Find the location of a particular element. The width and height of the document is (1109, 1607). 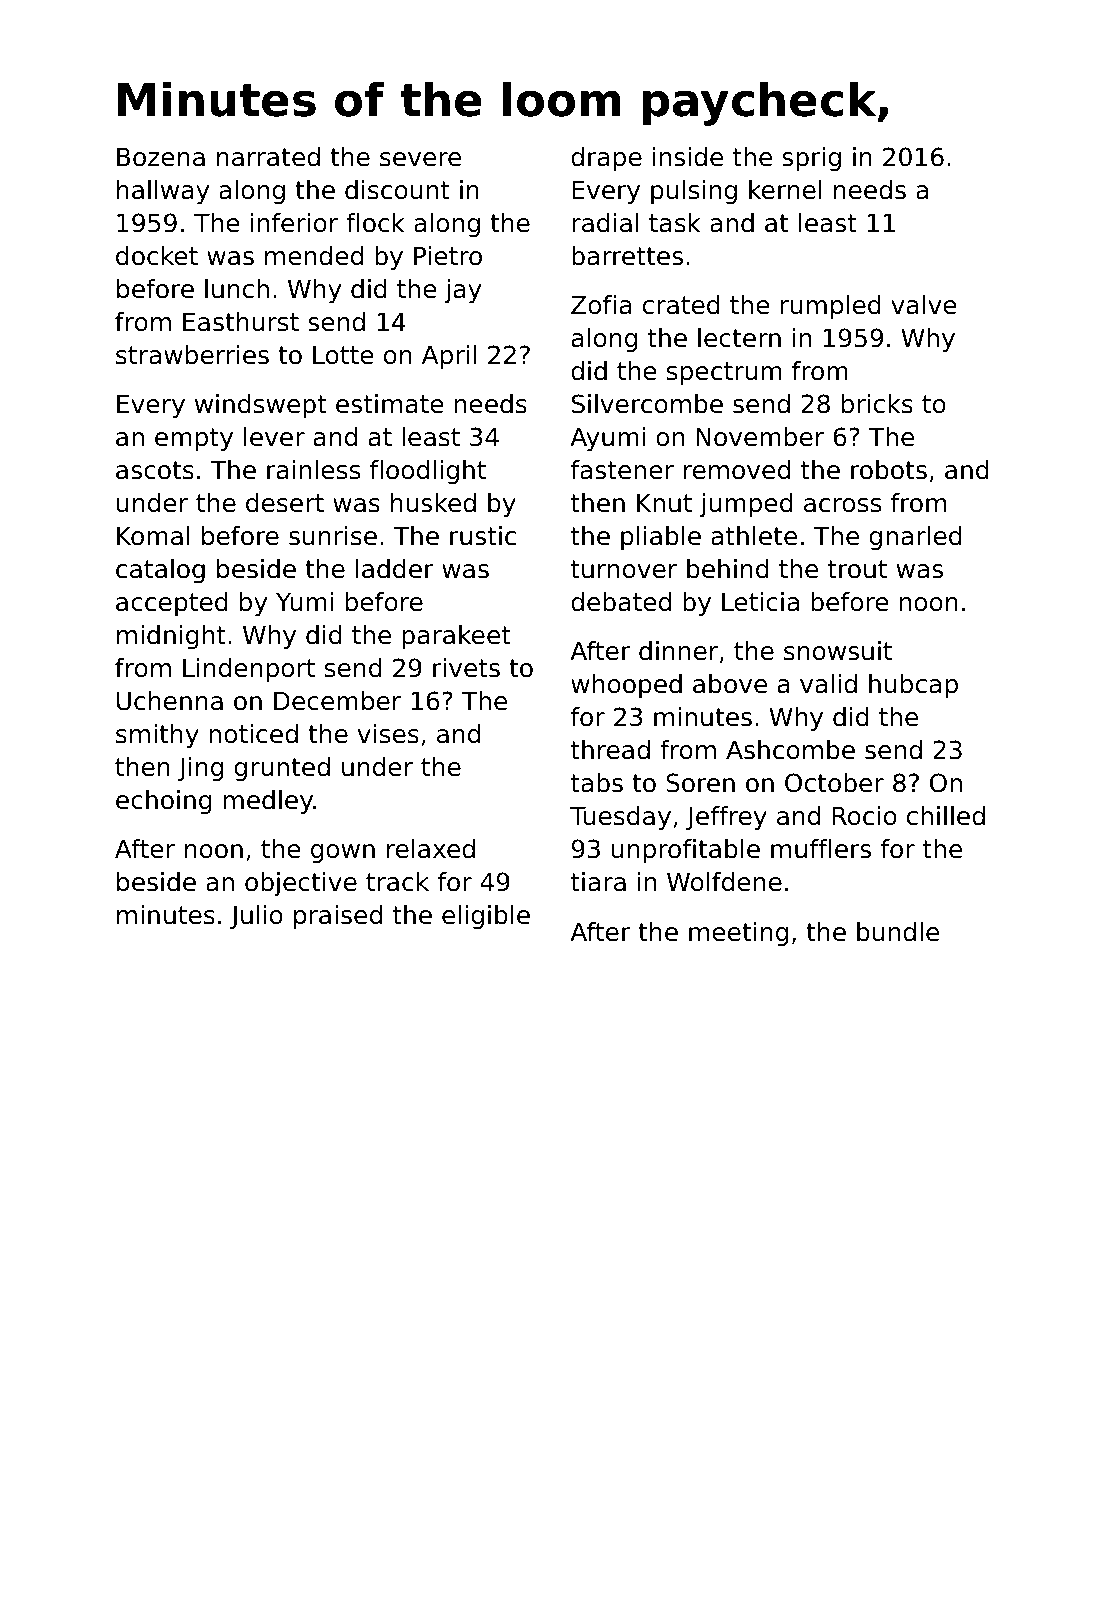

Komal is located at coordinates (153, 536).
